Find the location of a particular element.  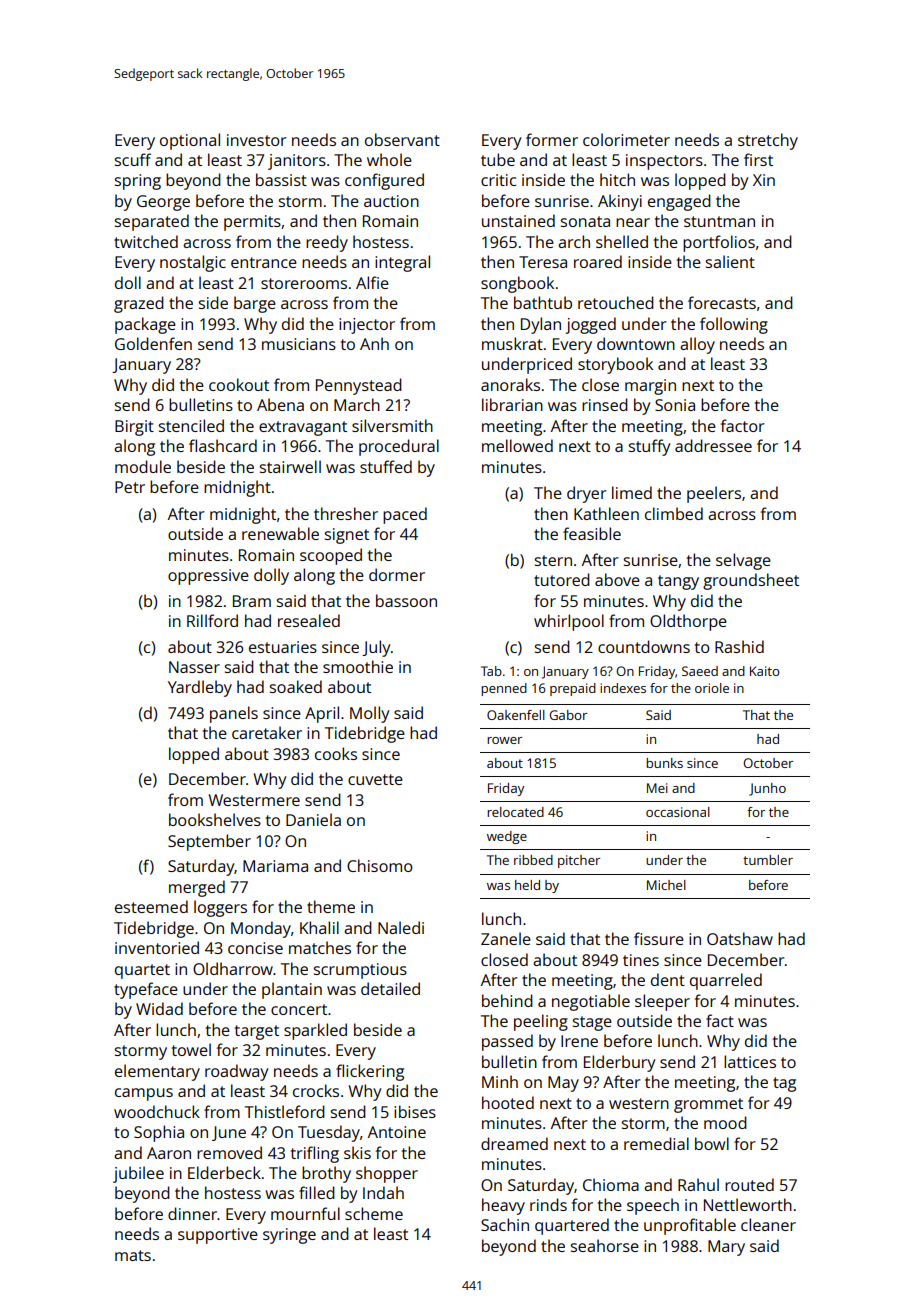

Sonia is located at coordinates (675, 405).
